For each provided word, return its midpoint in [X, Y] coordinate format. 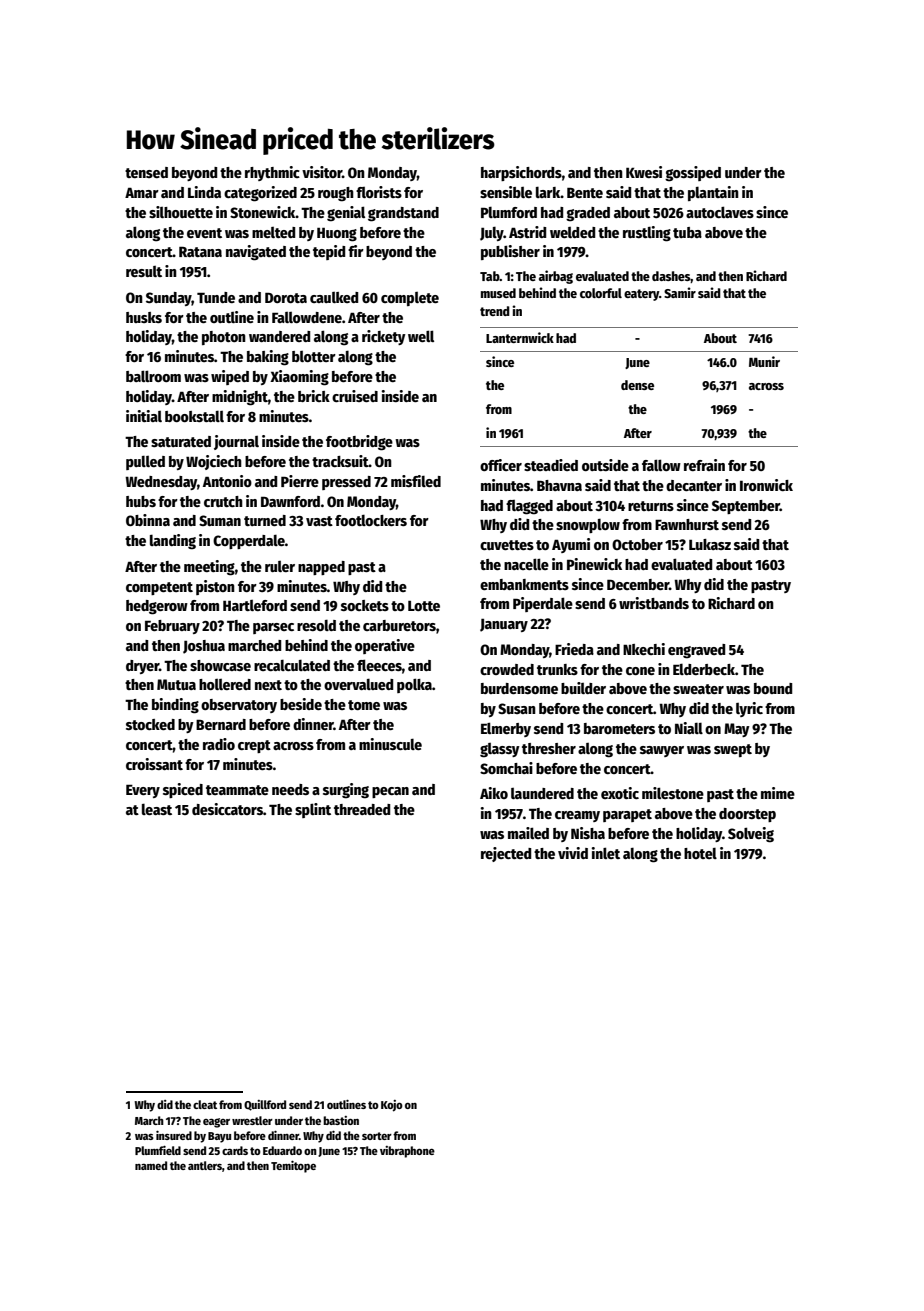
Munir [764, 361]
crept [254, 746]
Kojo [392, 1106]
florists [379, 192]
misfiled [416, 481]
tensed [146, 172]
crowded [507, 669]
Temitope [293, 1166]
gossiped [693, 174]
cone [640, 671]
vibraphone [407, 1152]
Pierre [300, 481]
